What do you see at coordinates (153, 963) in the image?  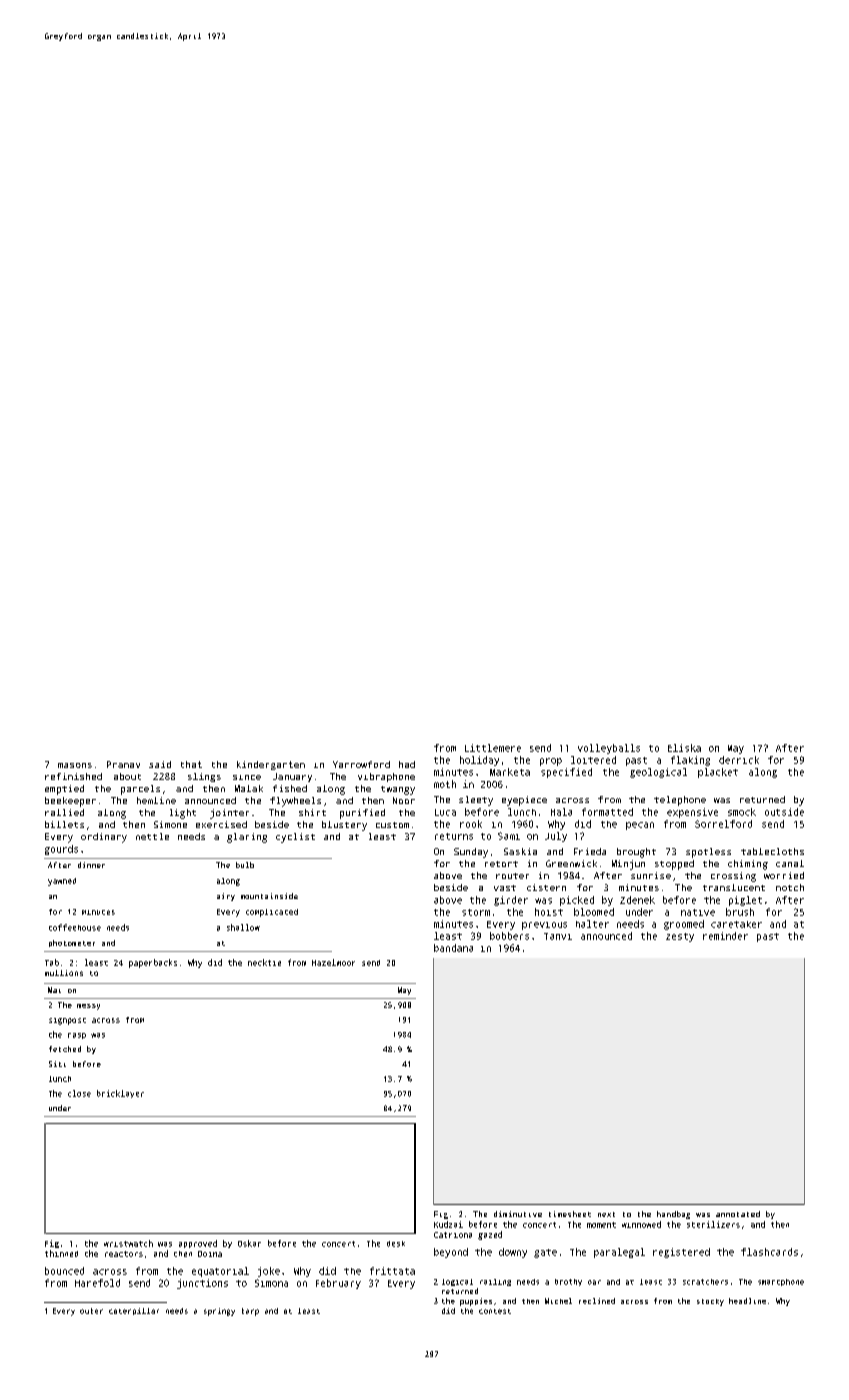 I see `paperbacks` at bounding box center [153, 963].
